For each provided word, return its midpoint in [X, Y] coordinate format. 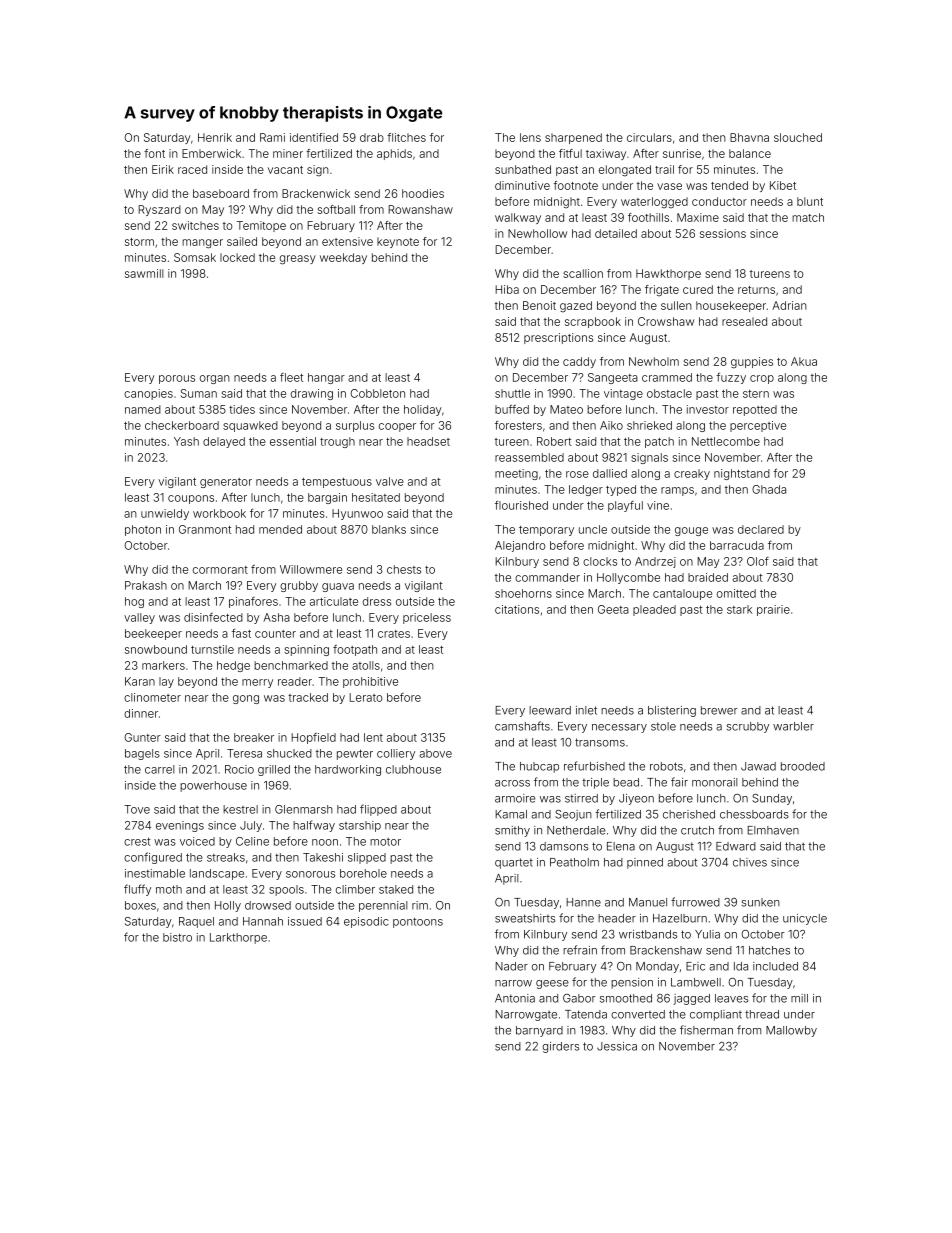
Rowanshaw [420, 209]
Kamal [511, 814]
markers [163, 665]
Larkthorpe [238, 938]
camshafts [522, 726]
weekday [343, 258]
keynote [398, 242]
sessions [723, 233]
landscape [217, 874]
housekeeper [731, 306]
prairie [773, 610]
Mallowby [791, 1031]
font [154, 153]
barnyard [539, 1031]
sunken [761, 902]
